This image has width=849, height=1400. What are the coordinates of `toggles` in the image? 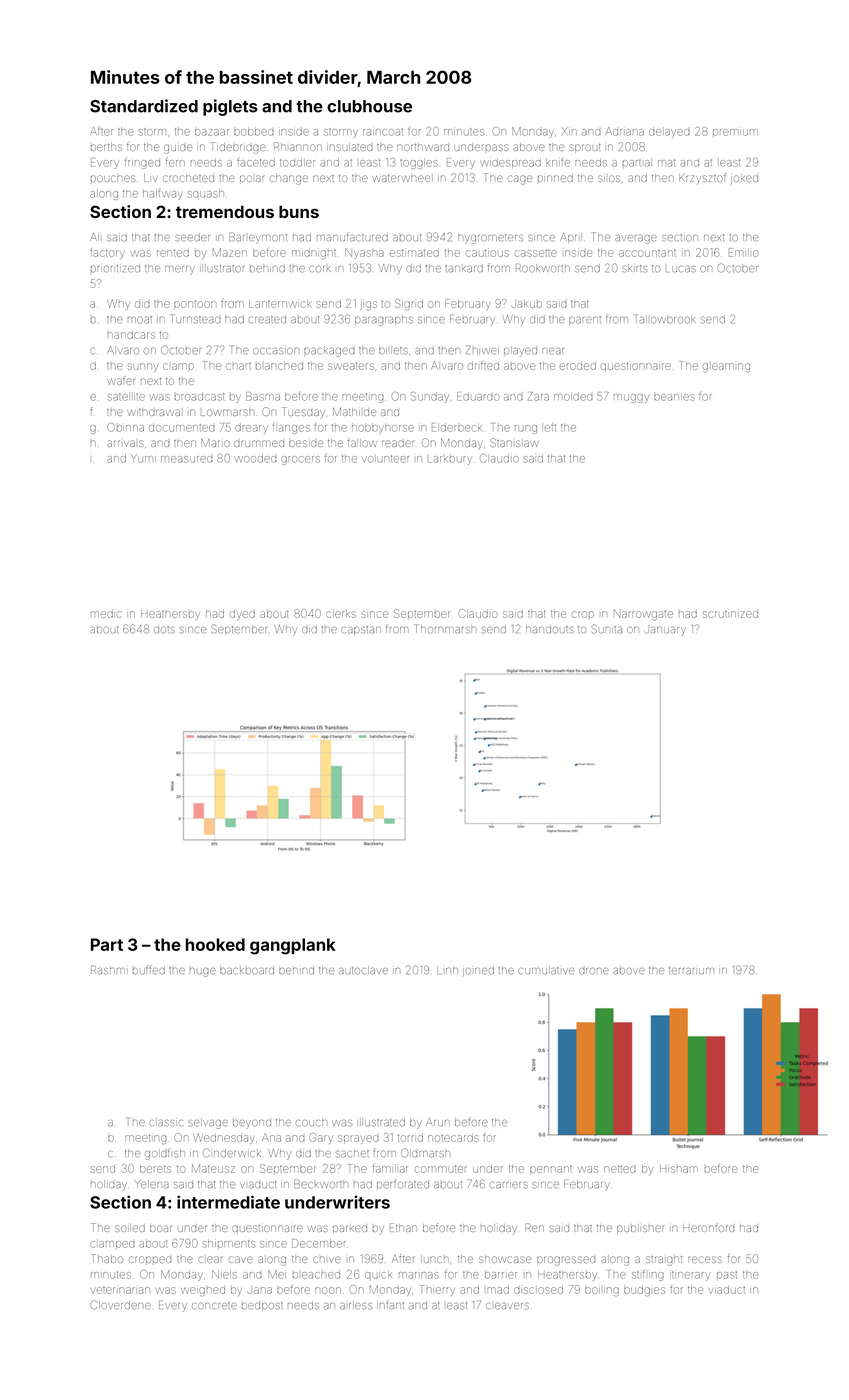 It's located at (419, 164).
